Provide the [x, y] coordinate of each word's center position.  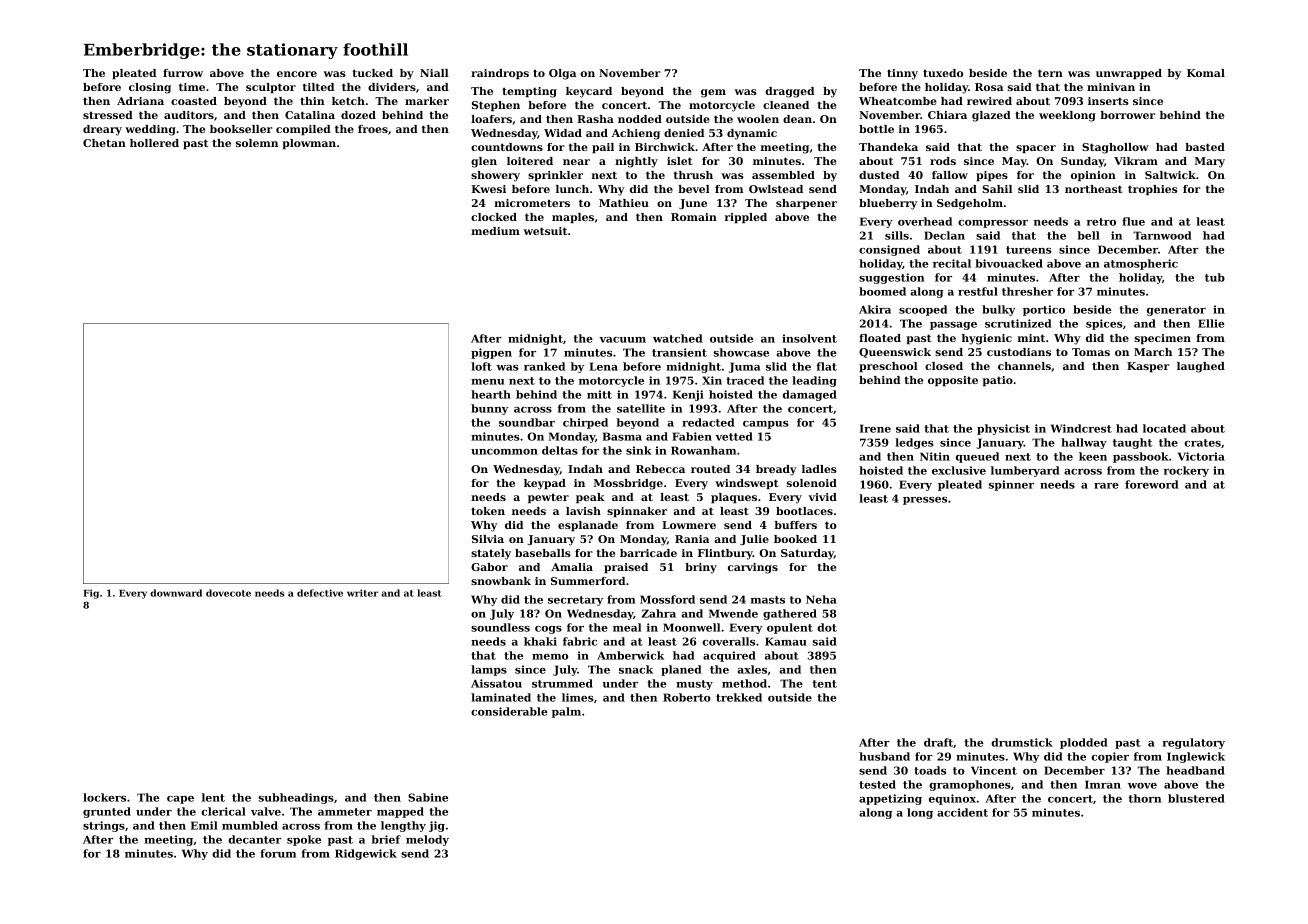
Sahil [997, 189]
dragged [789, 92]
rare [1106, 486]
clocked [494, 217]
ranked [544, 366]
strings [104, 826]
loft [481, 366]
